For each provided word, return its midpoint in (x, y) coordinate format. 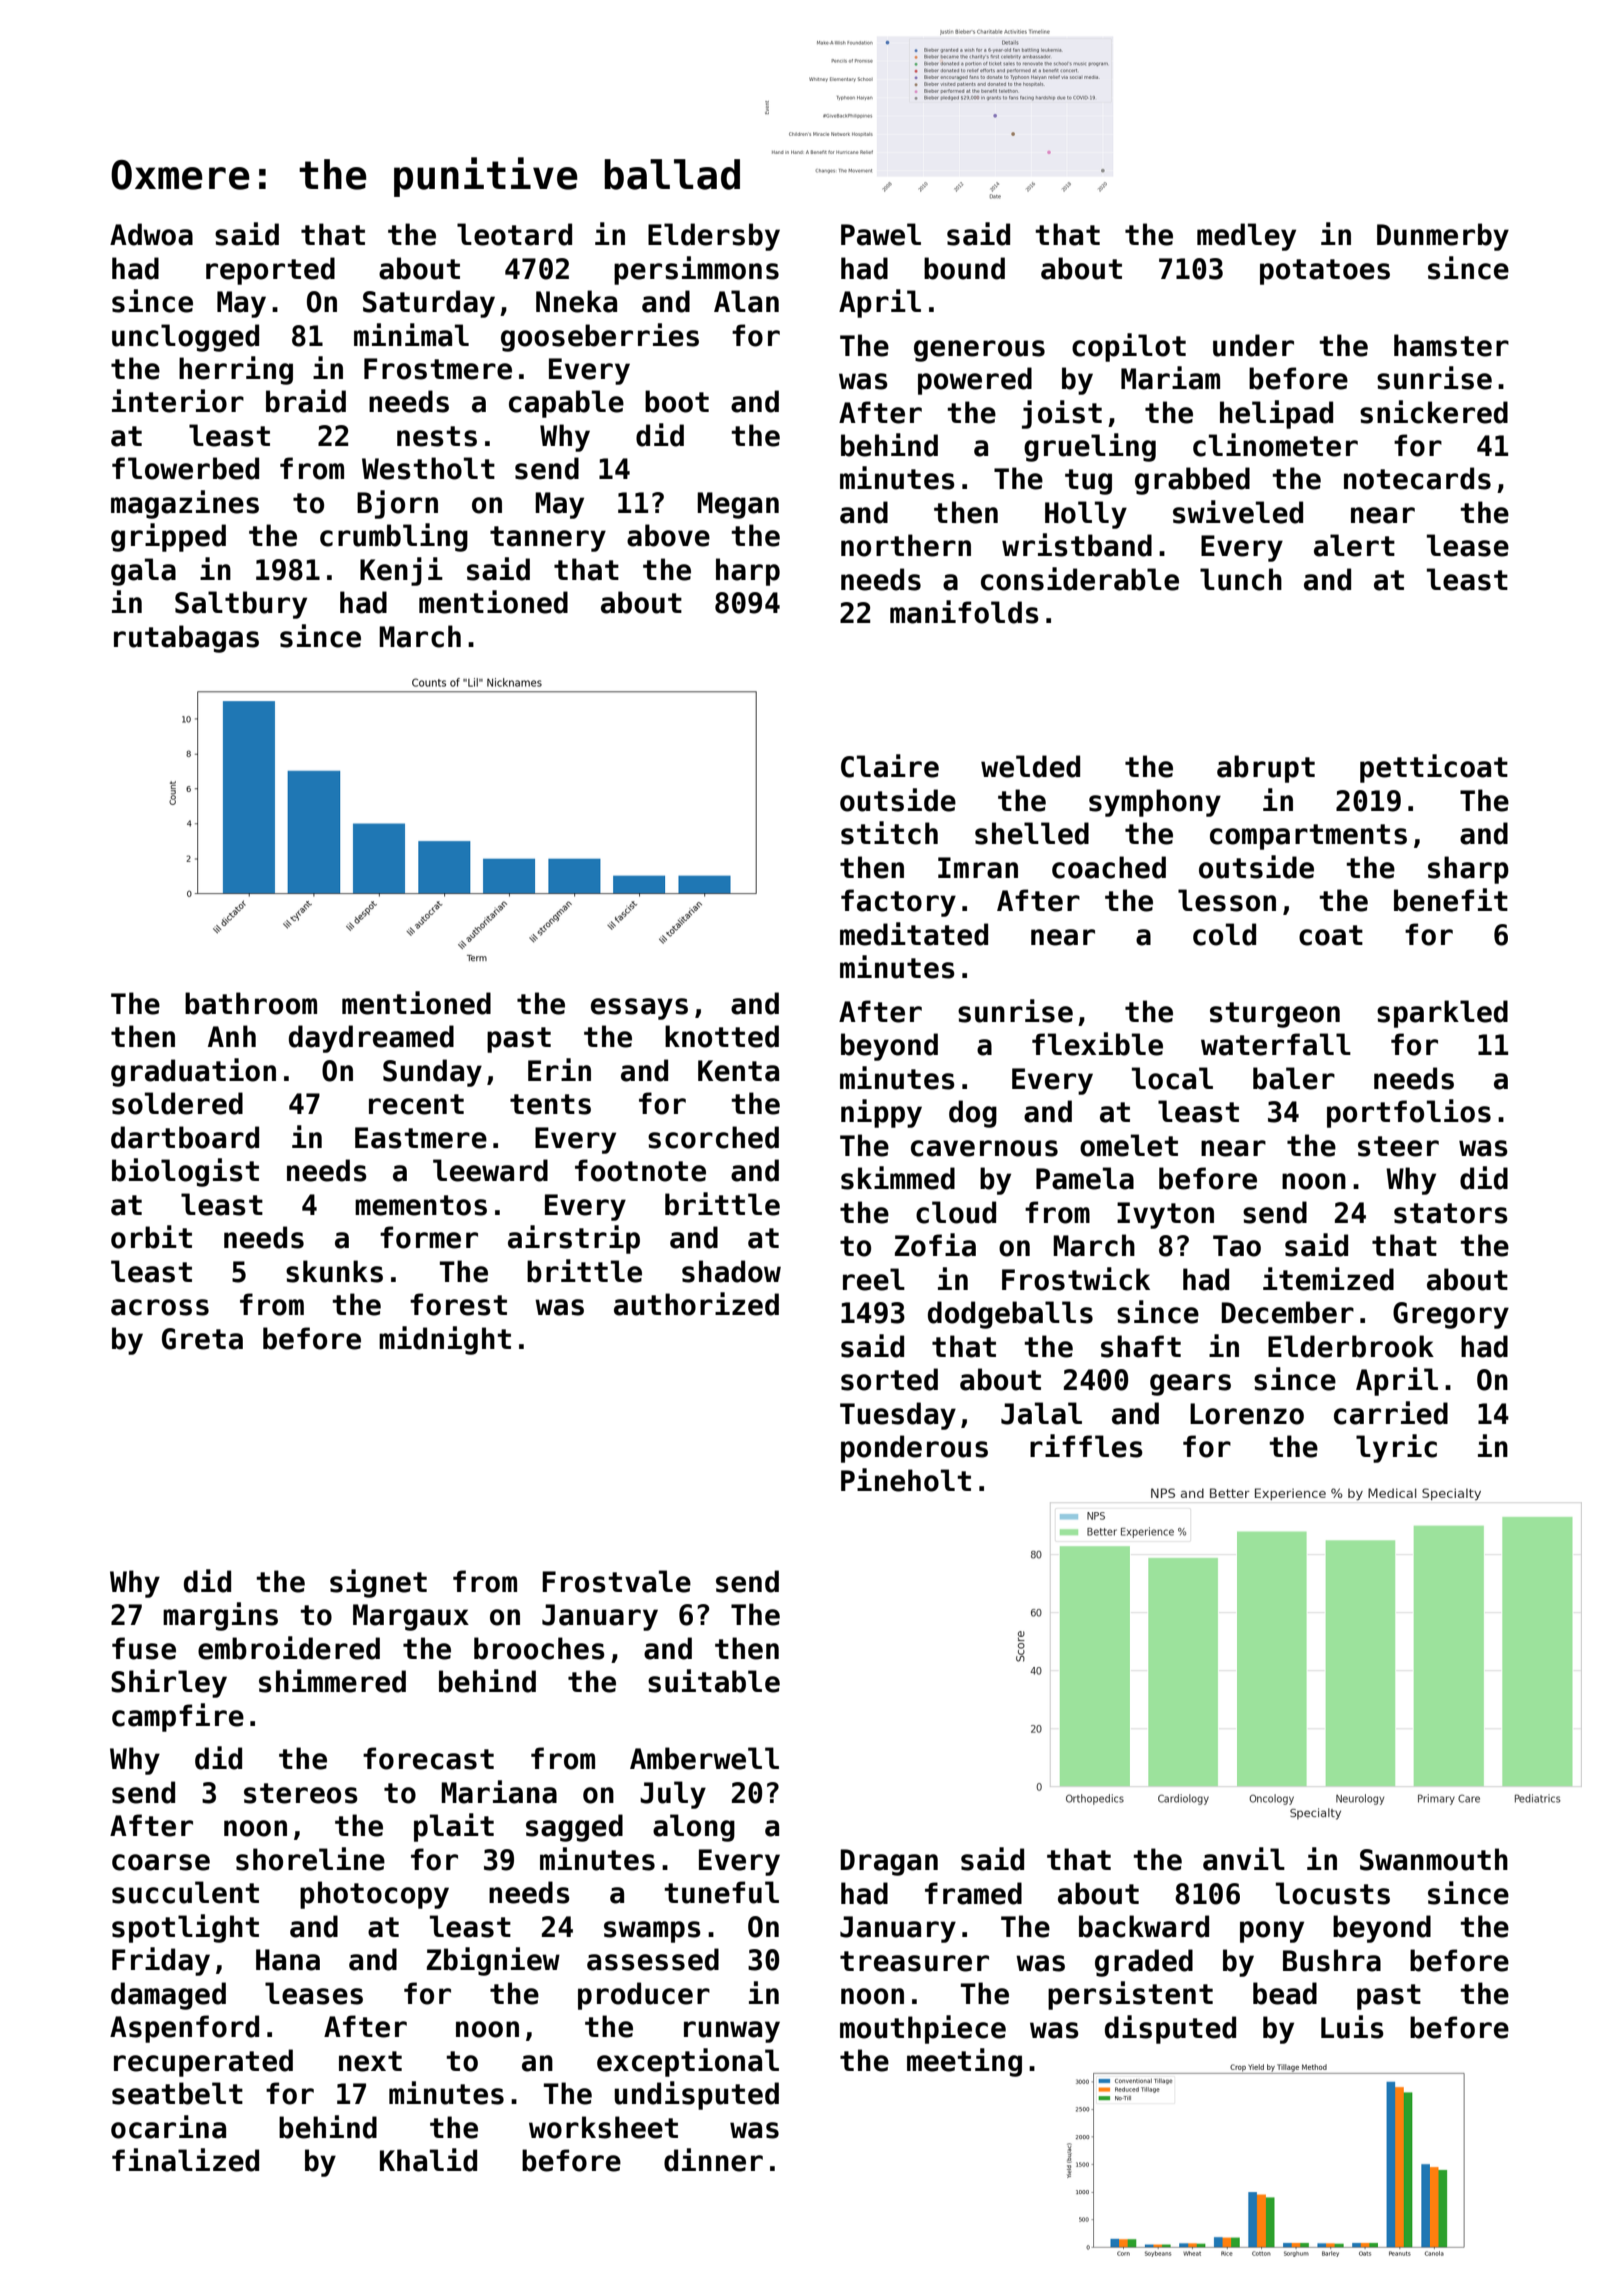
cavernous (984, 1148)
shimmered (332, 1681)
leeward (490, 1170)
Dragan (889, 1862)
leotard (514, 234)
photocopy (374, 1895)
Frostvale (616, 1581)
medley (1246, 237)
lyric (1396, 1448)
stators (1451, 1213)
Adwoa (151, 234)
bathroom (251, 1003)
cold (1224, 934)
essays (639, 1009)
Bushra (1332, 1960)
